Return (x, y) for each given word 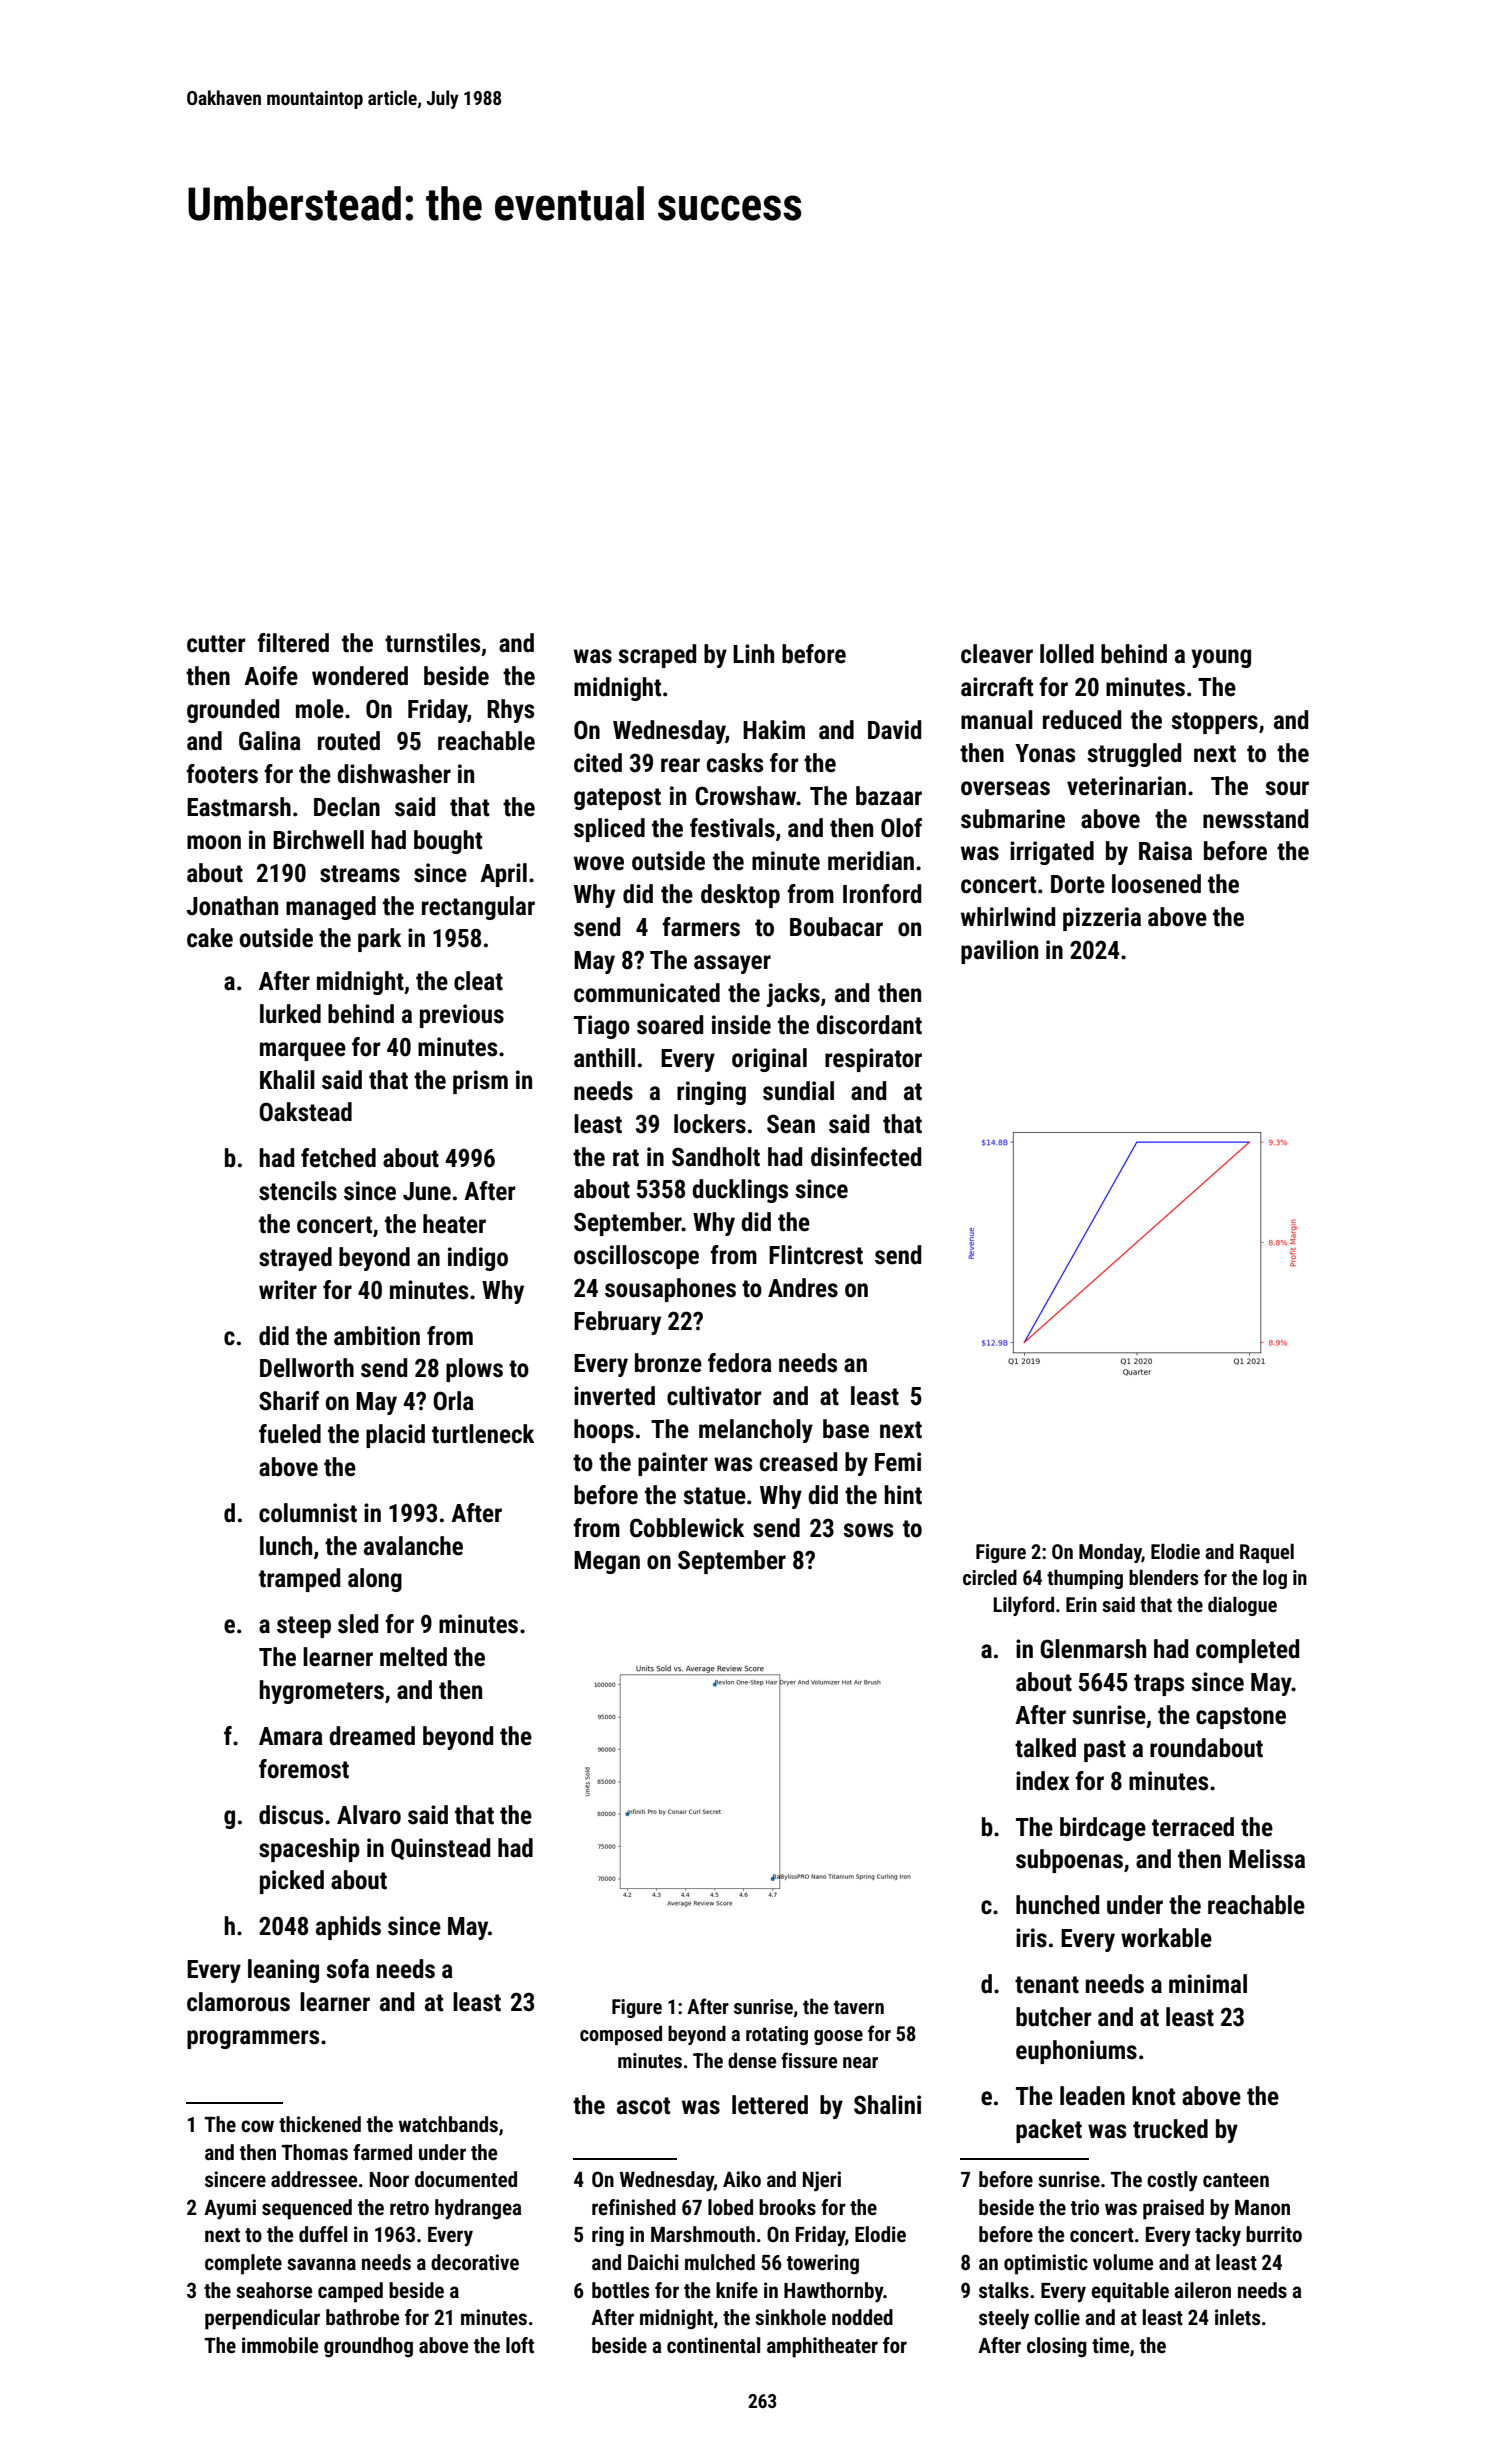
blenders (1163, 1577)
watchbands (448, 2124)
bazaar (889, 796)
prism (480, 1082)
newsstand (1255, 819)
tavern (859, 2007)
